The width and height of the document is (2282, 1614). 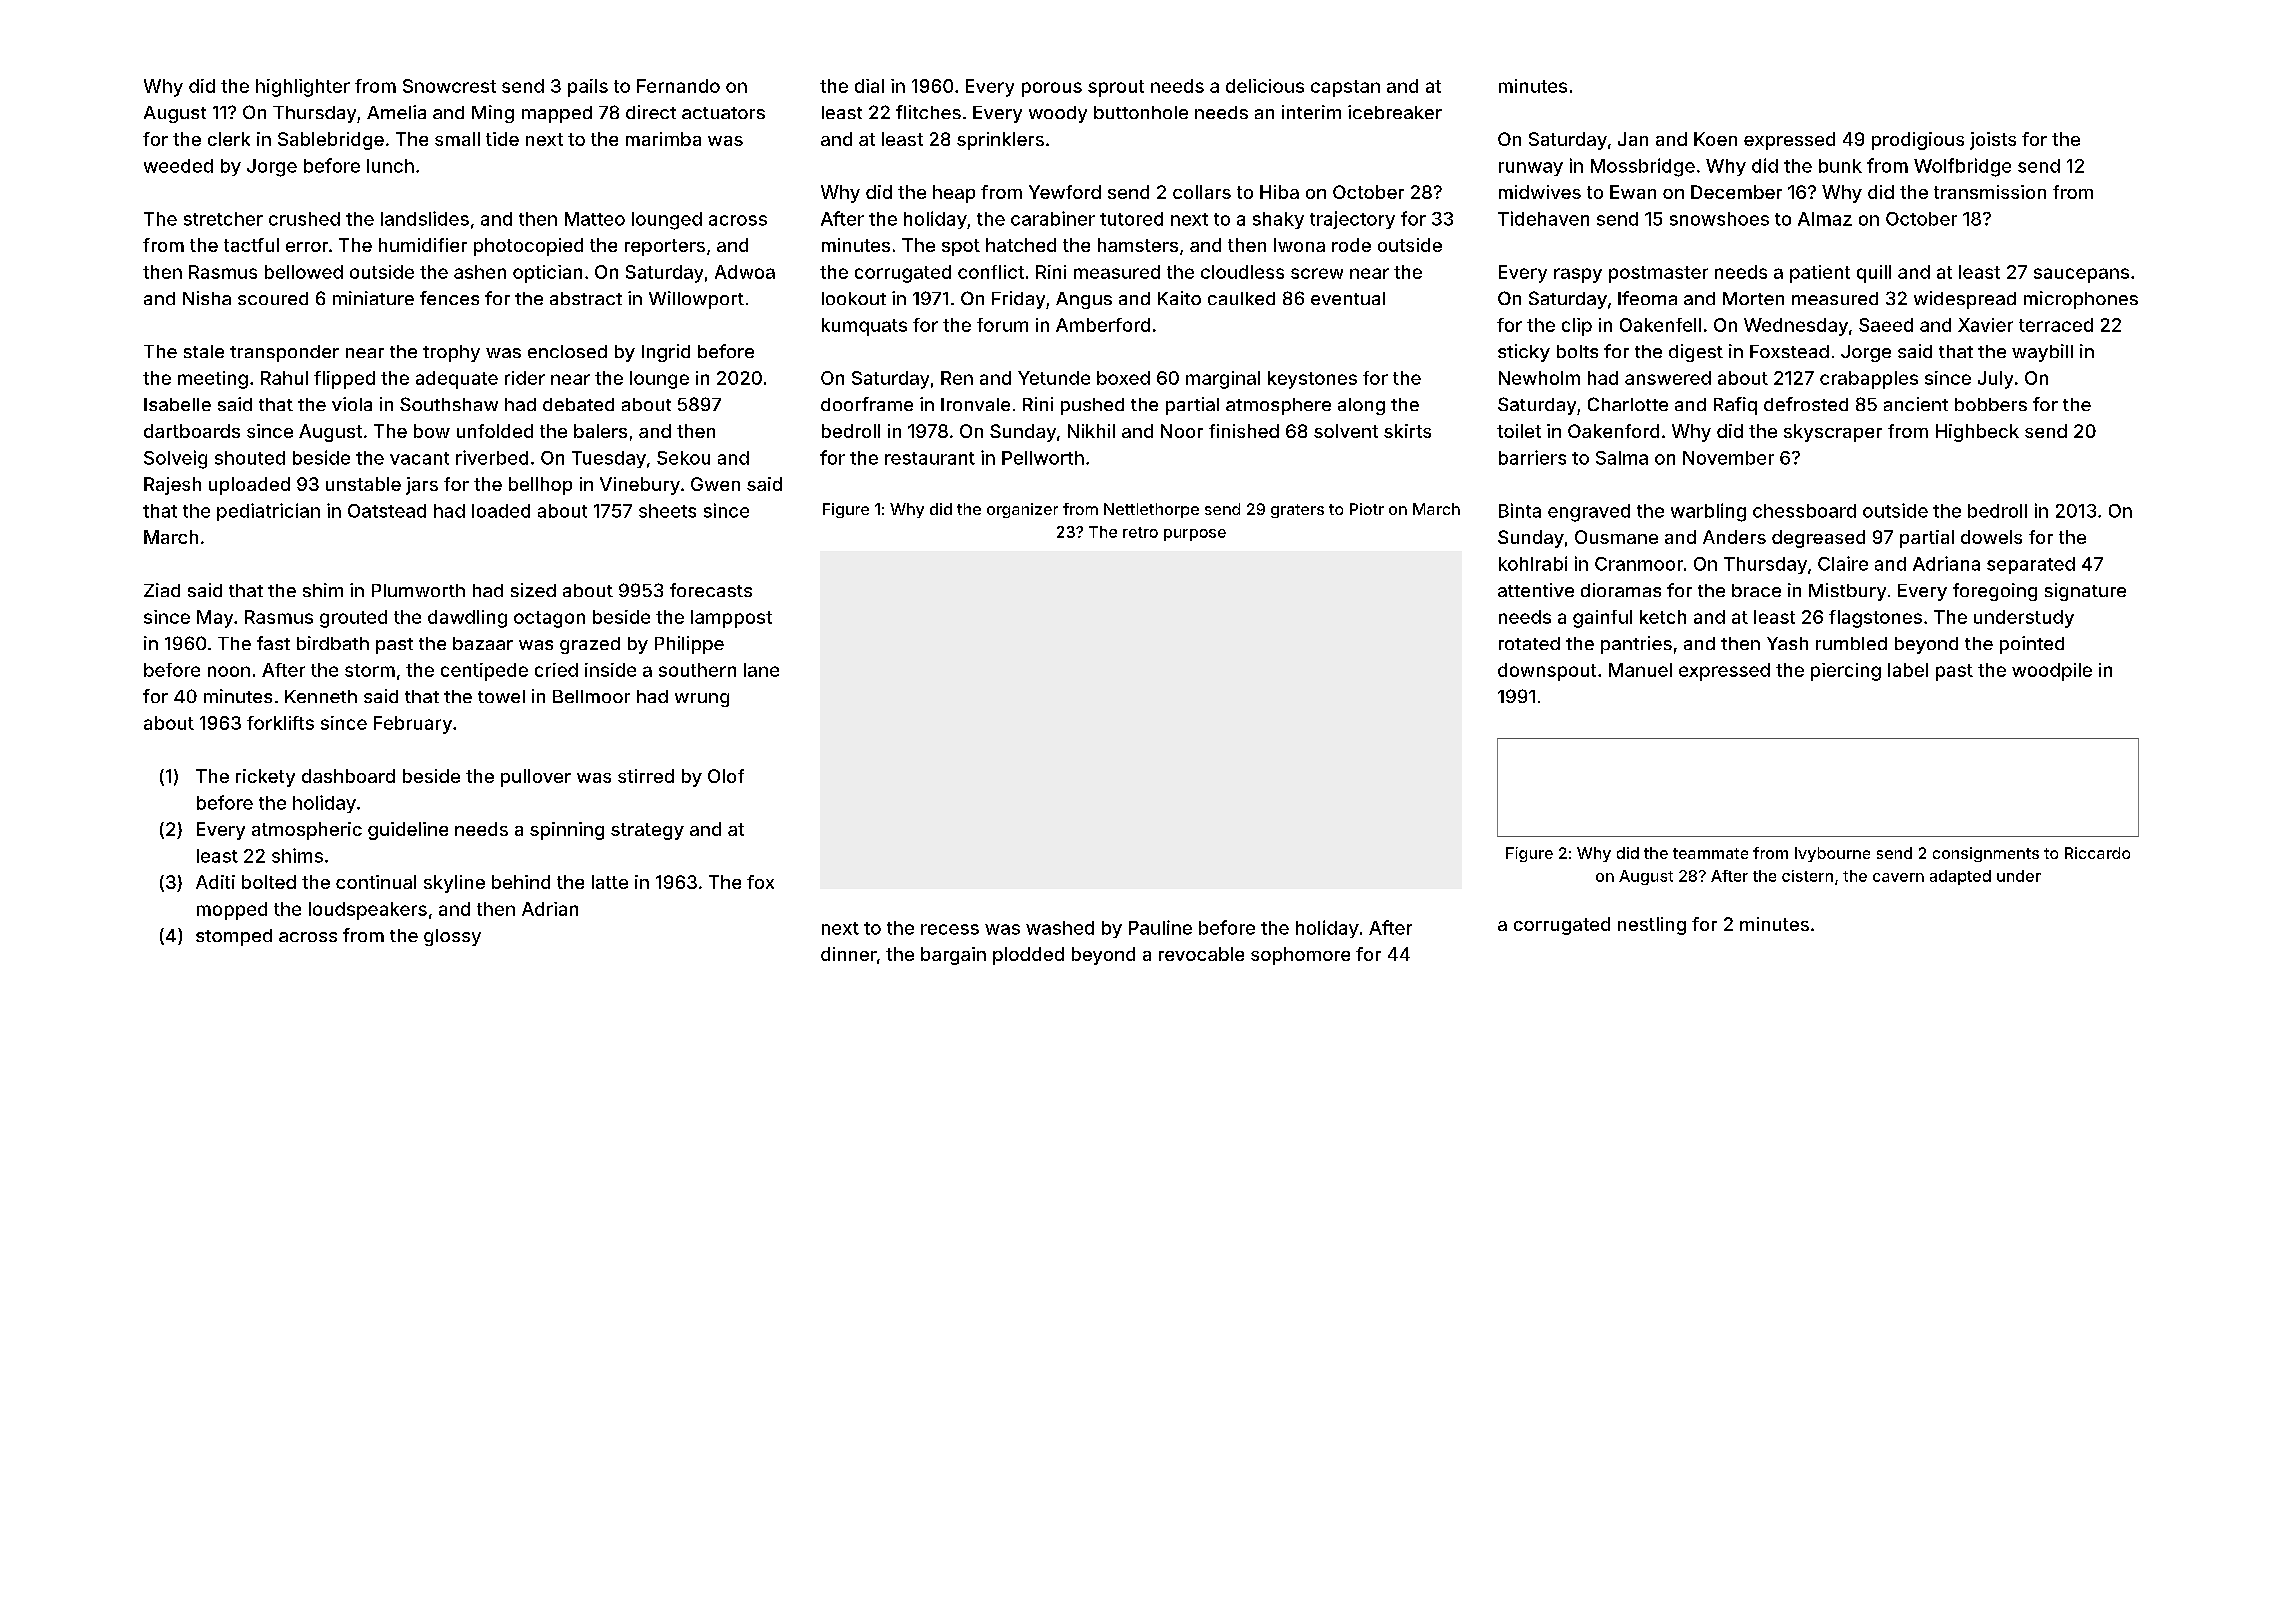 I want to click on dinner, so click(x=849, y=954).
